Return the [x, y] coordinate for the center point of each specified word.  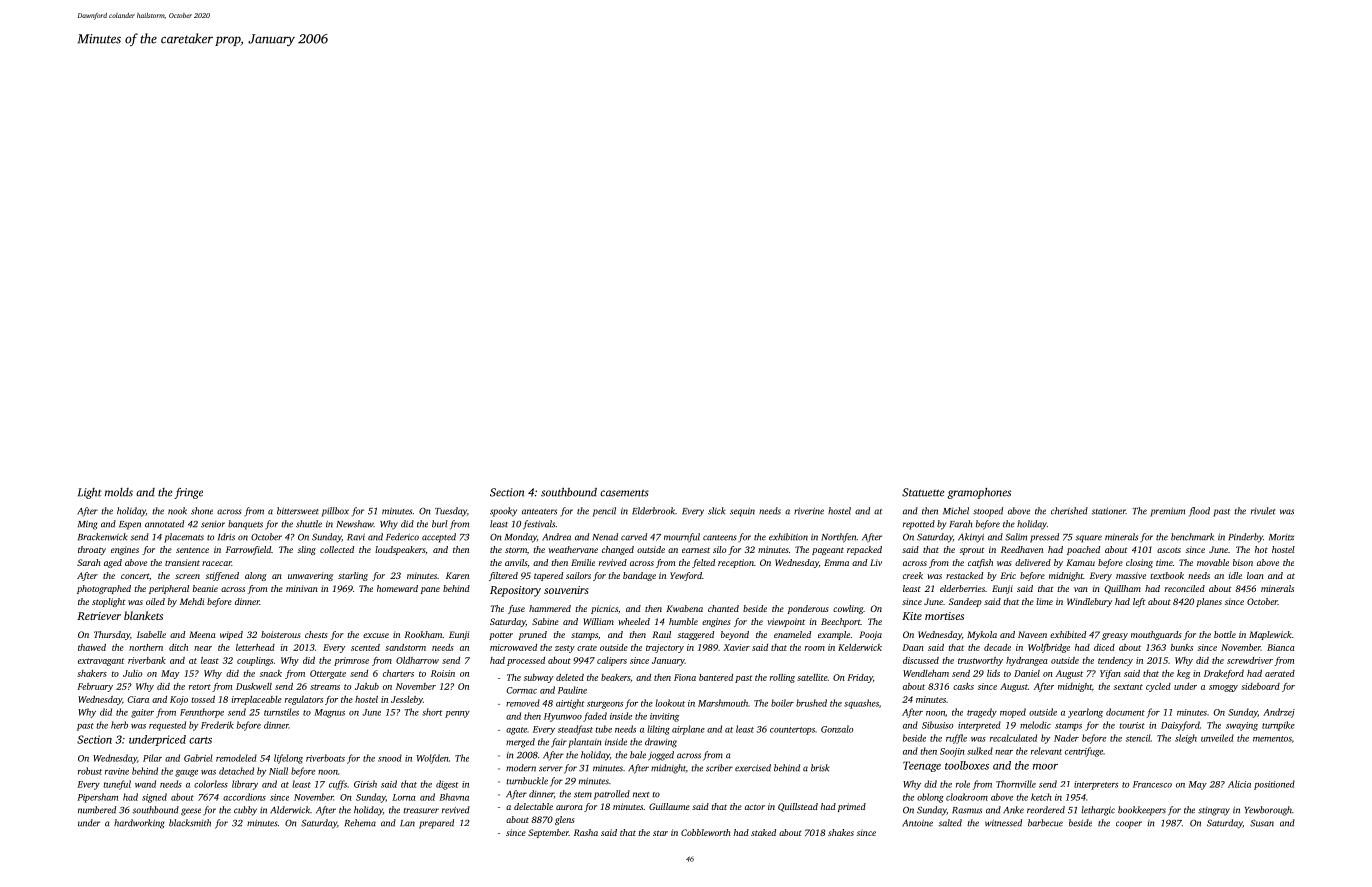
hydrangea [1027, 661]
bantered [716, 677]
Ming [88, 525]
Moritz [1281, 537]
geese [191, 812]
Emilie [583, 562]
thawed [92, 647]
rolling [782, 678]
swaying [1242, 726]
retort [200, 687]
